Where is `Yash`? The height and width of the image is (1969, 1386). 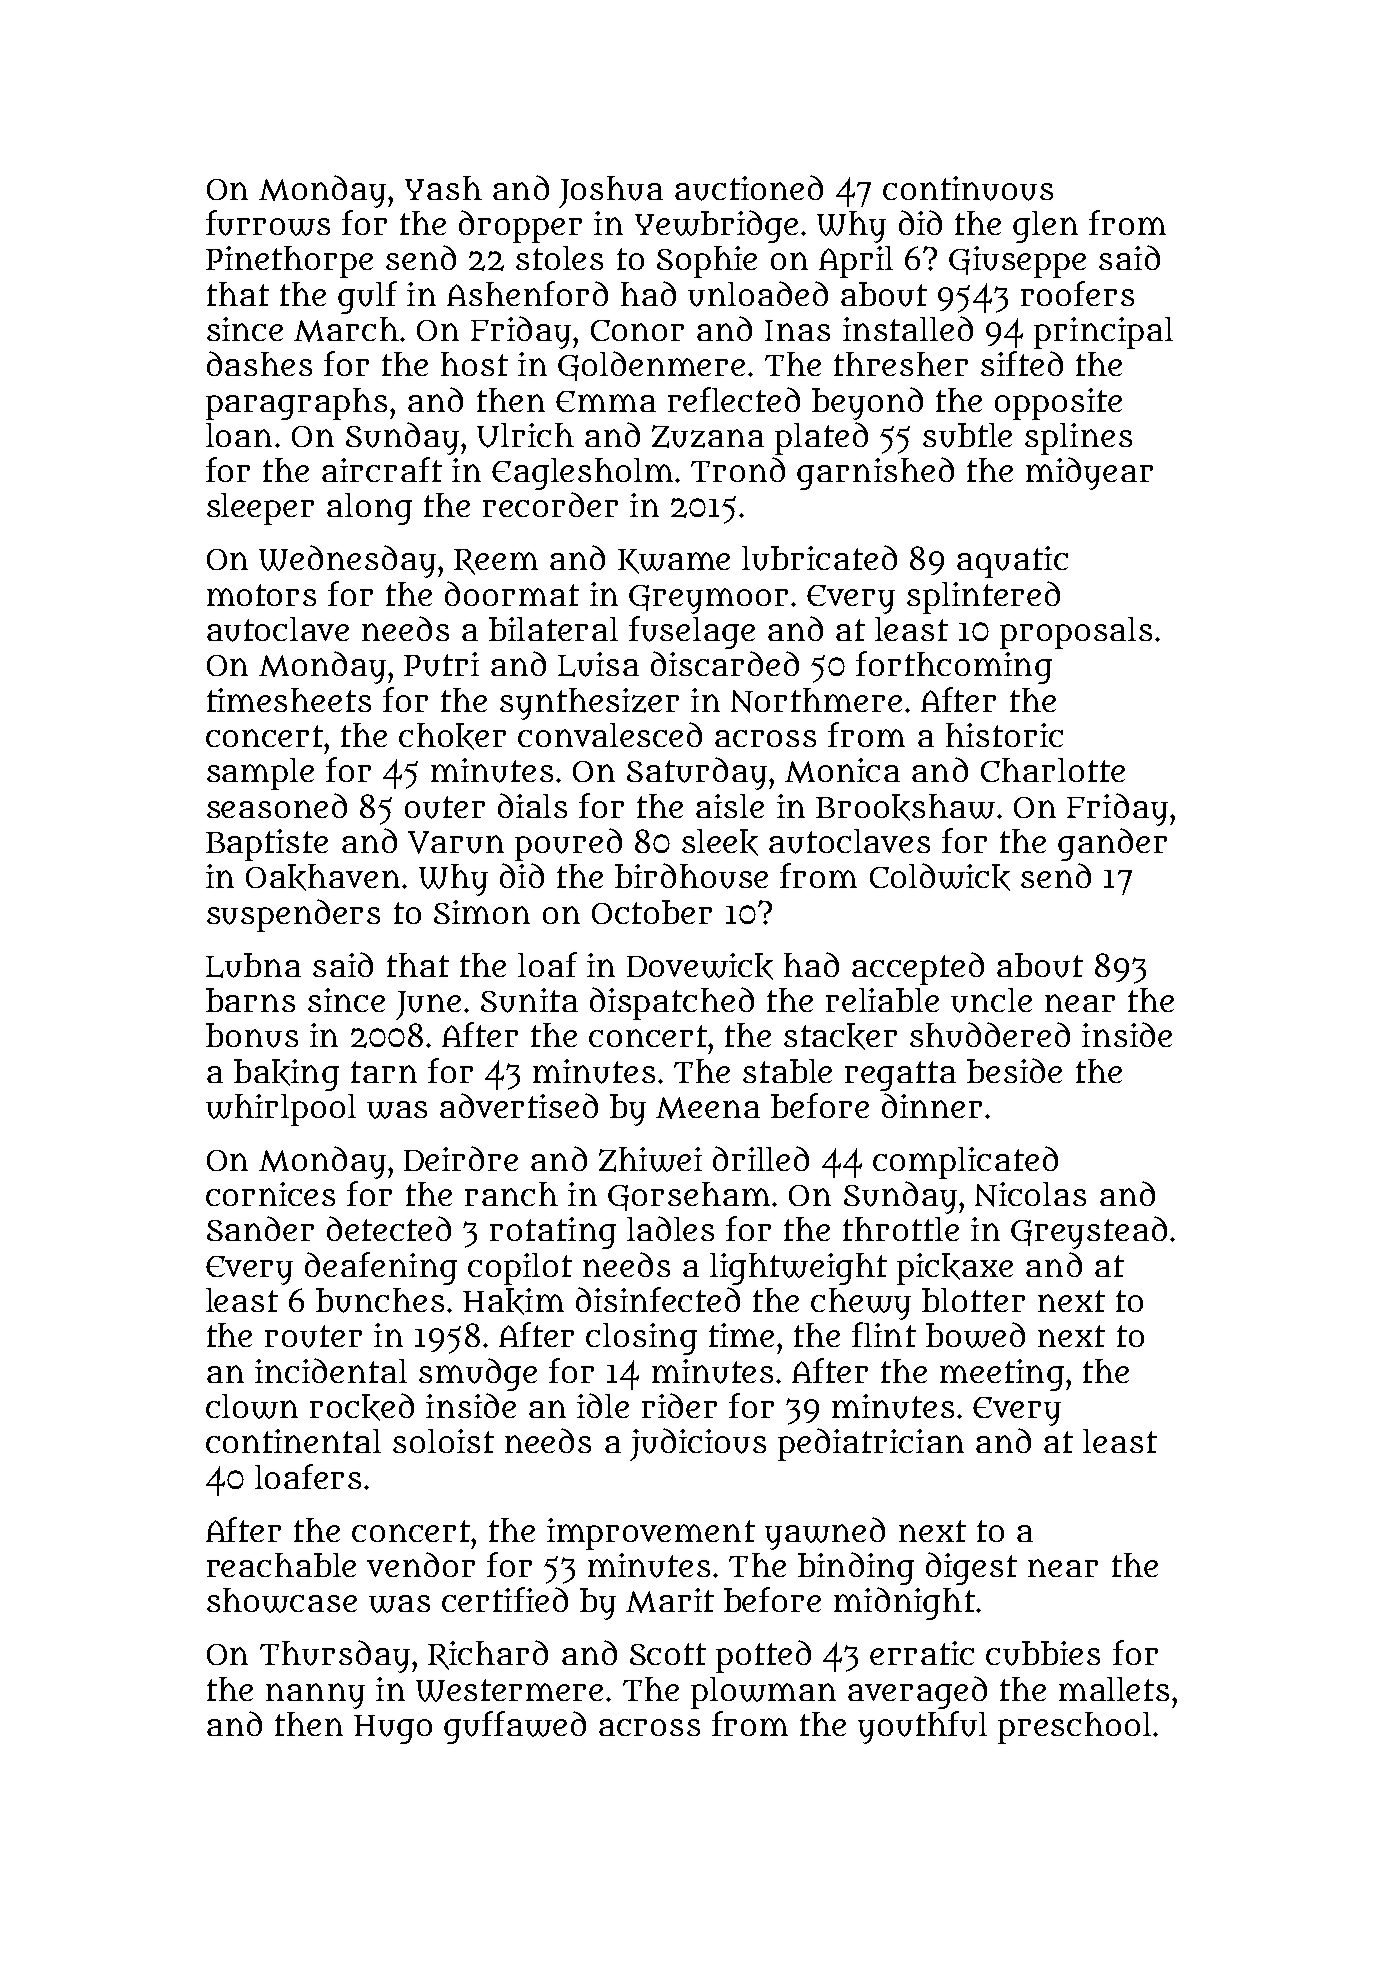
Yash is located at coordinates (443, 188).
